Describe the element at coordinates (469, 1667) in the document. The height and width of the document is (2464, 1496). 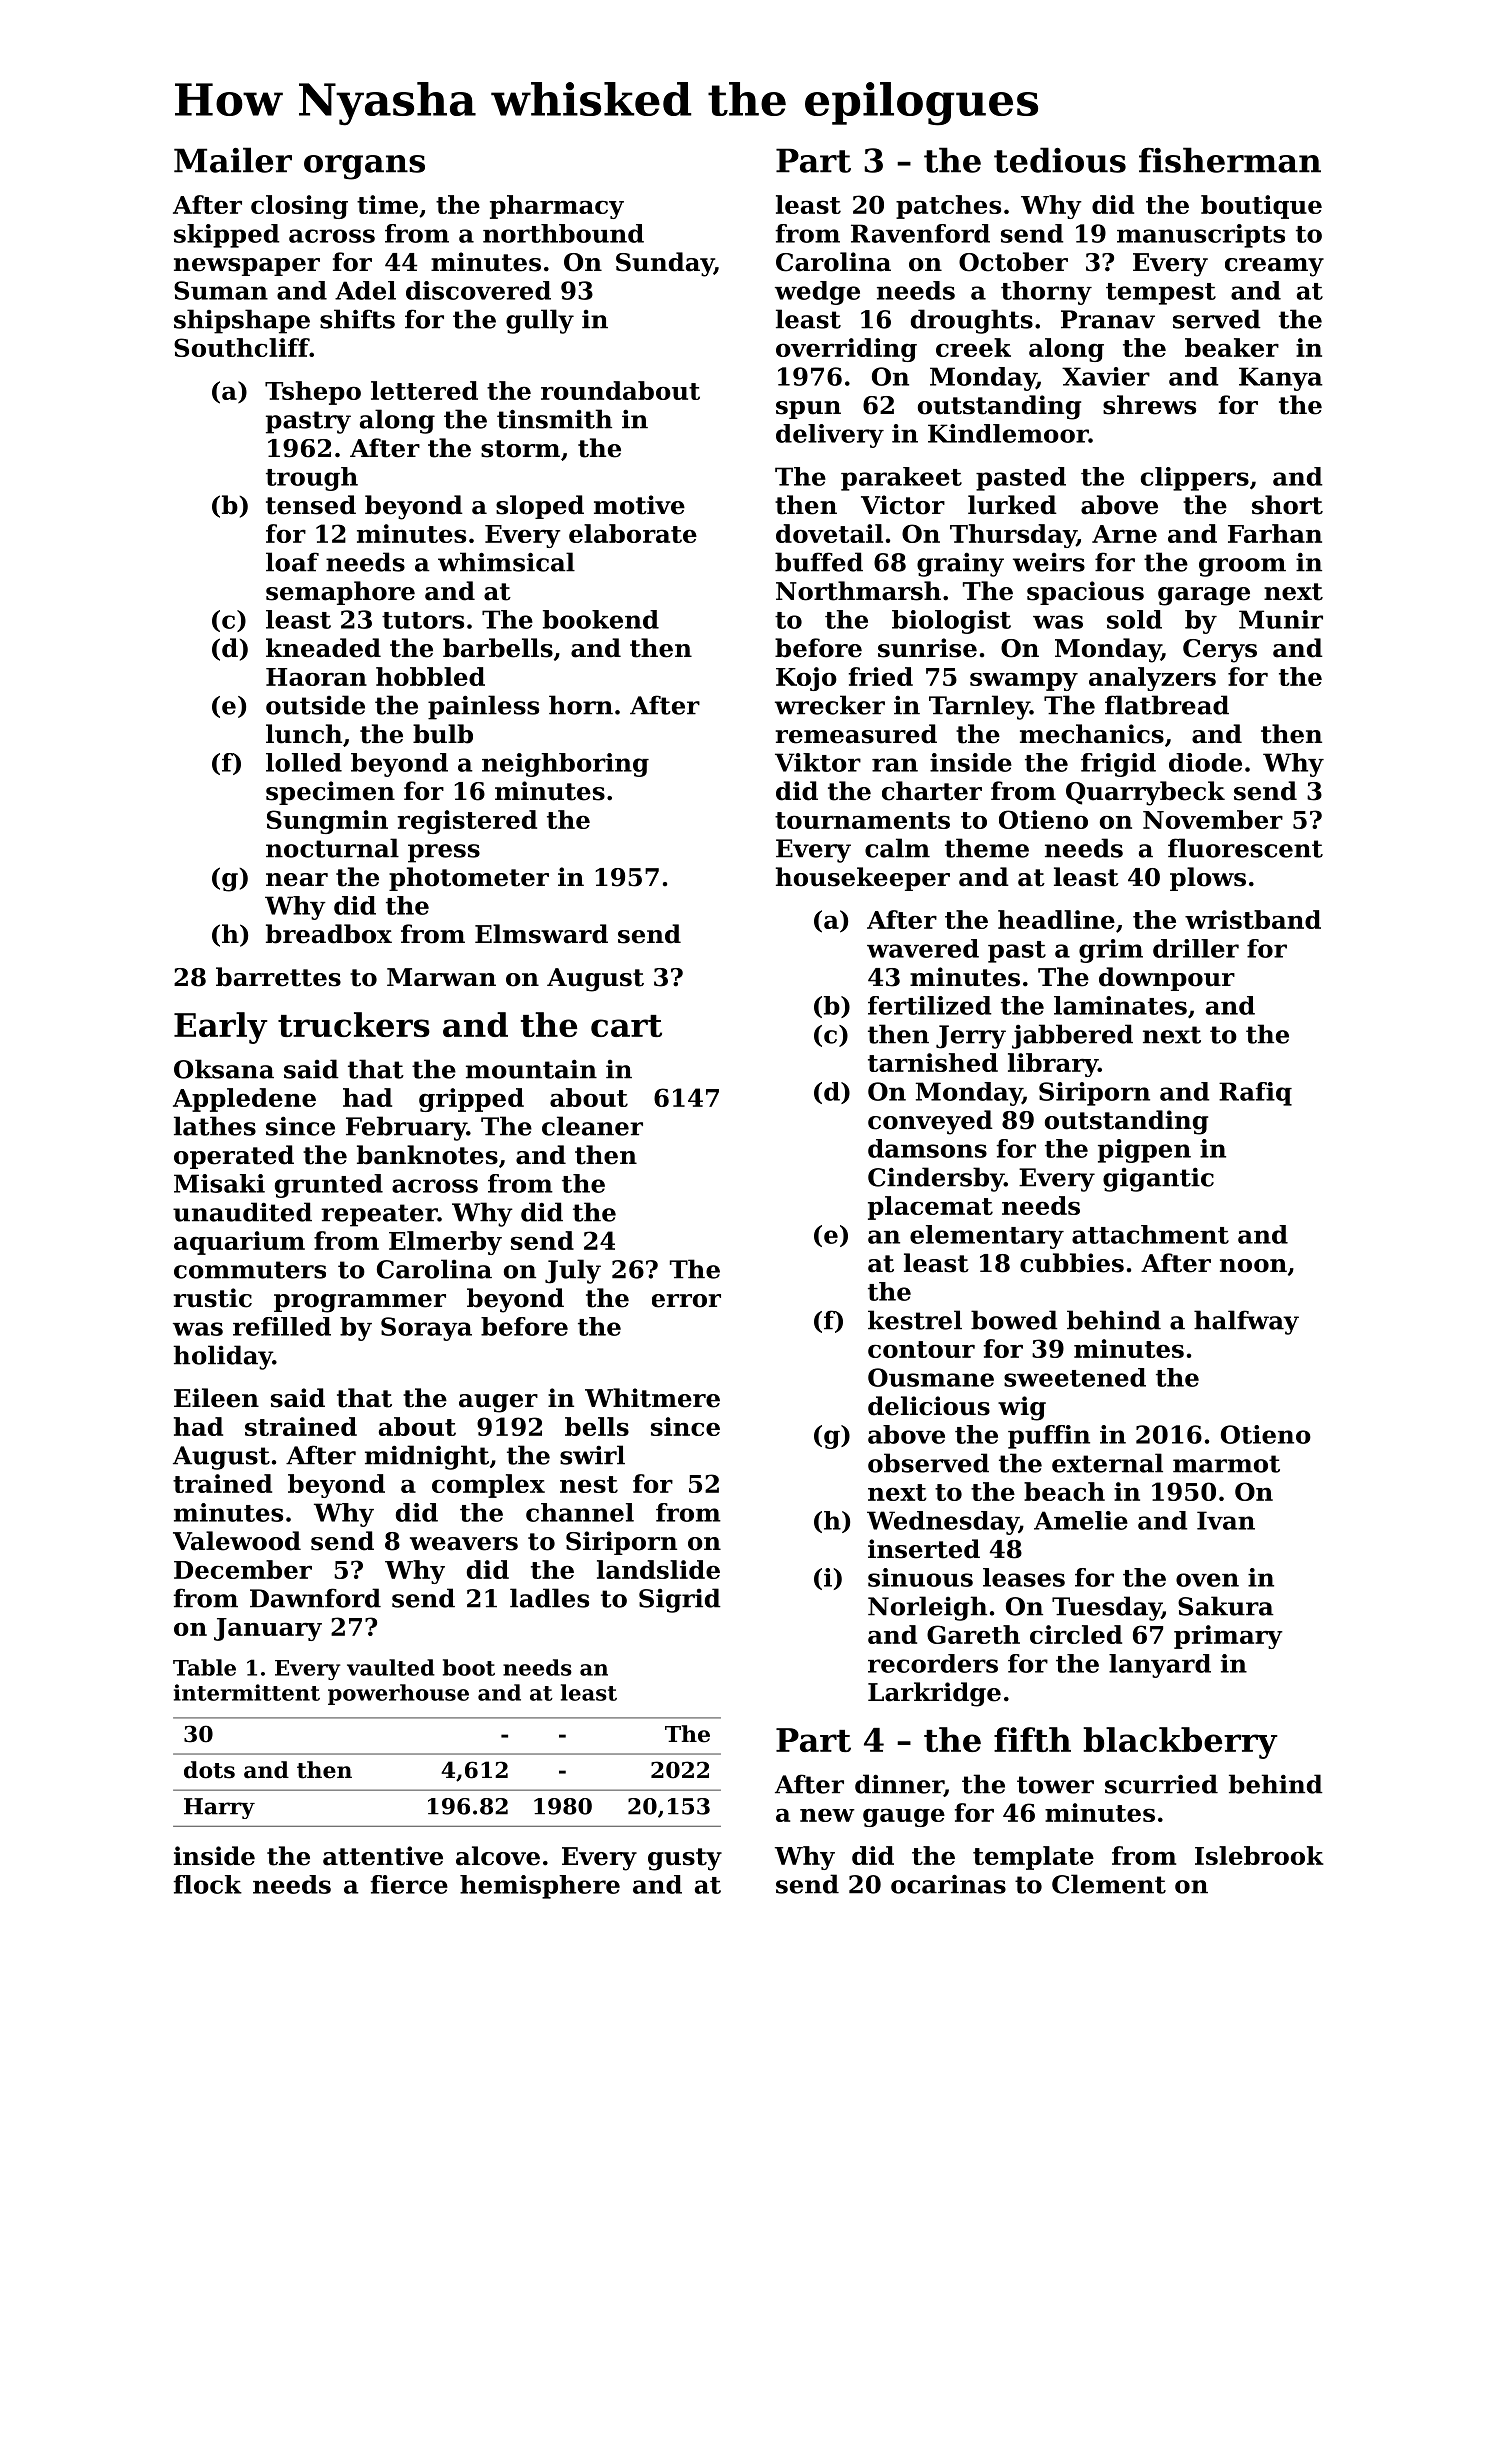
I see `boot` at that location.
